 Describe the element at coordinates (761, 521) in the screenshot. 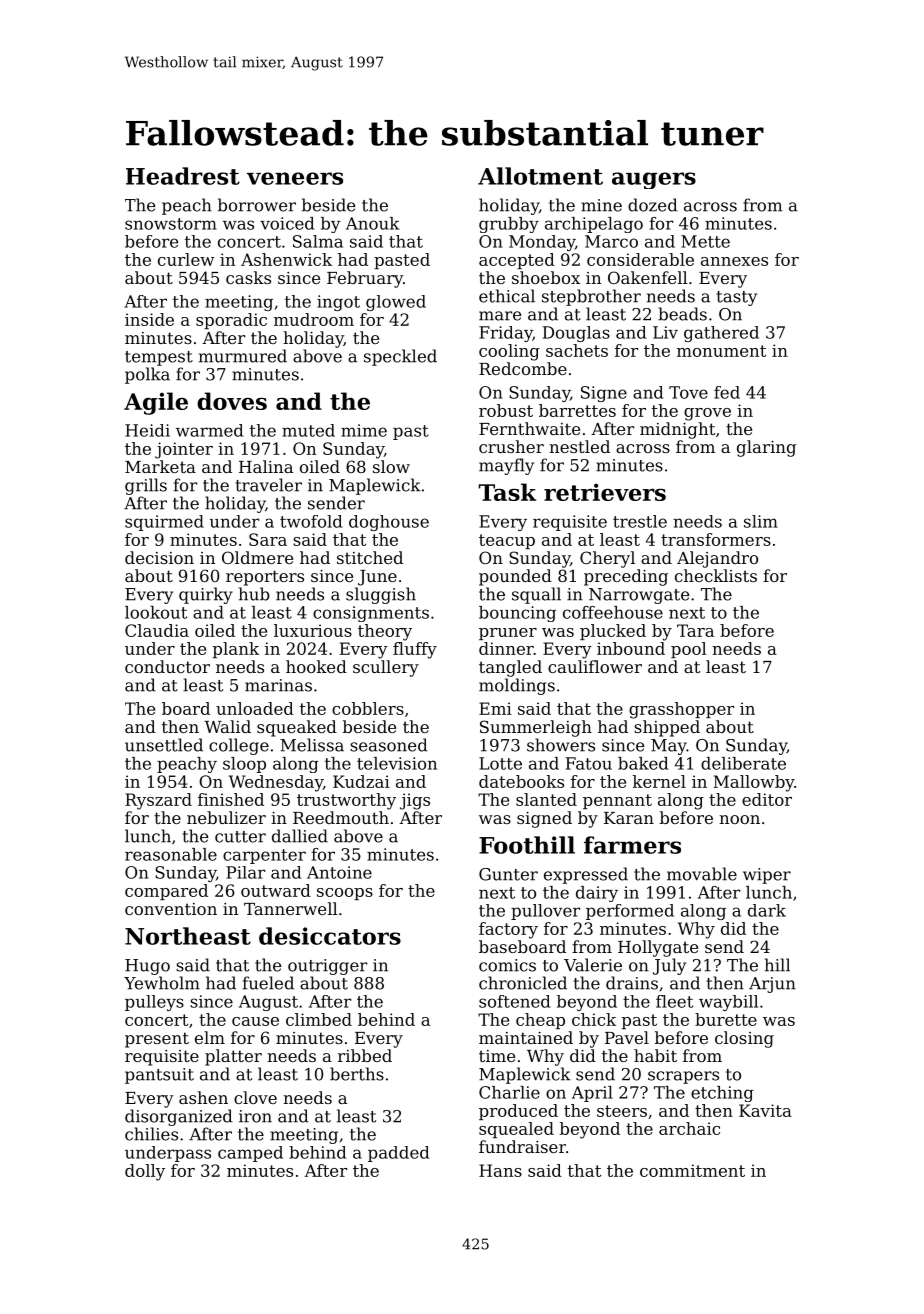

I see `slim` at that location.
